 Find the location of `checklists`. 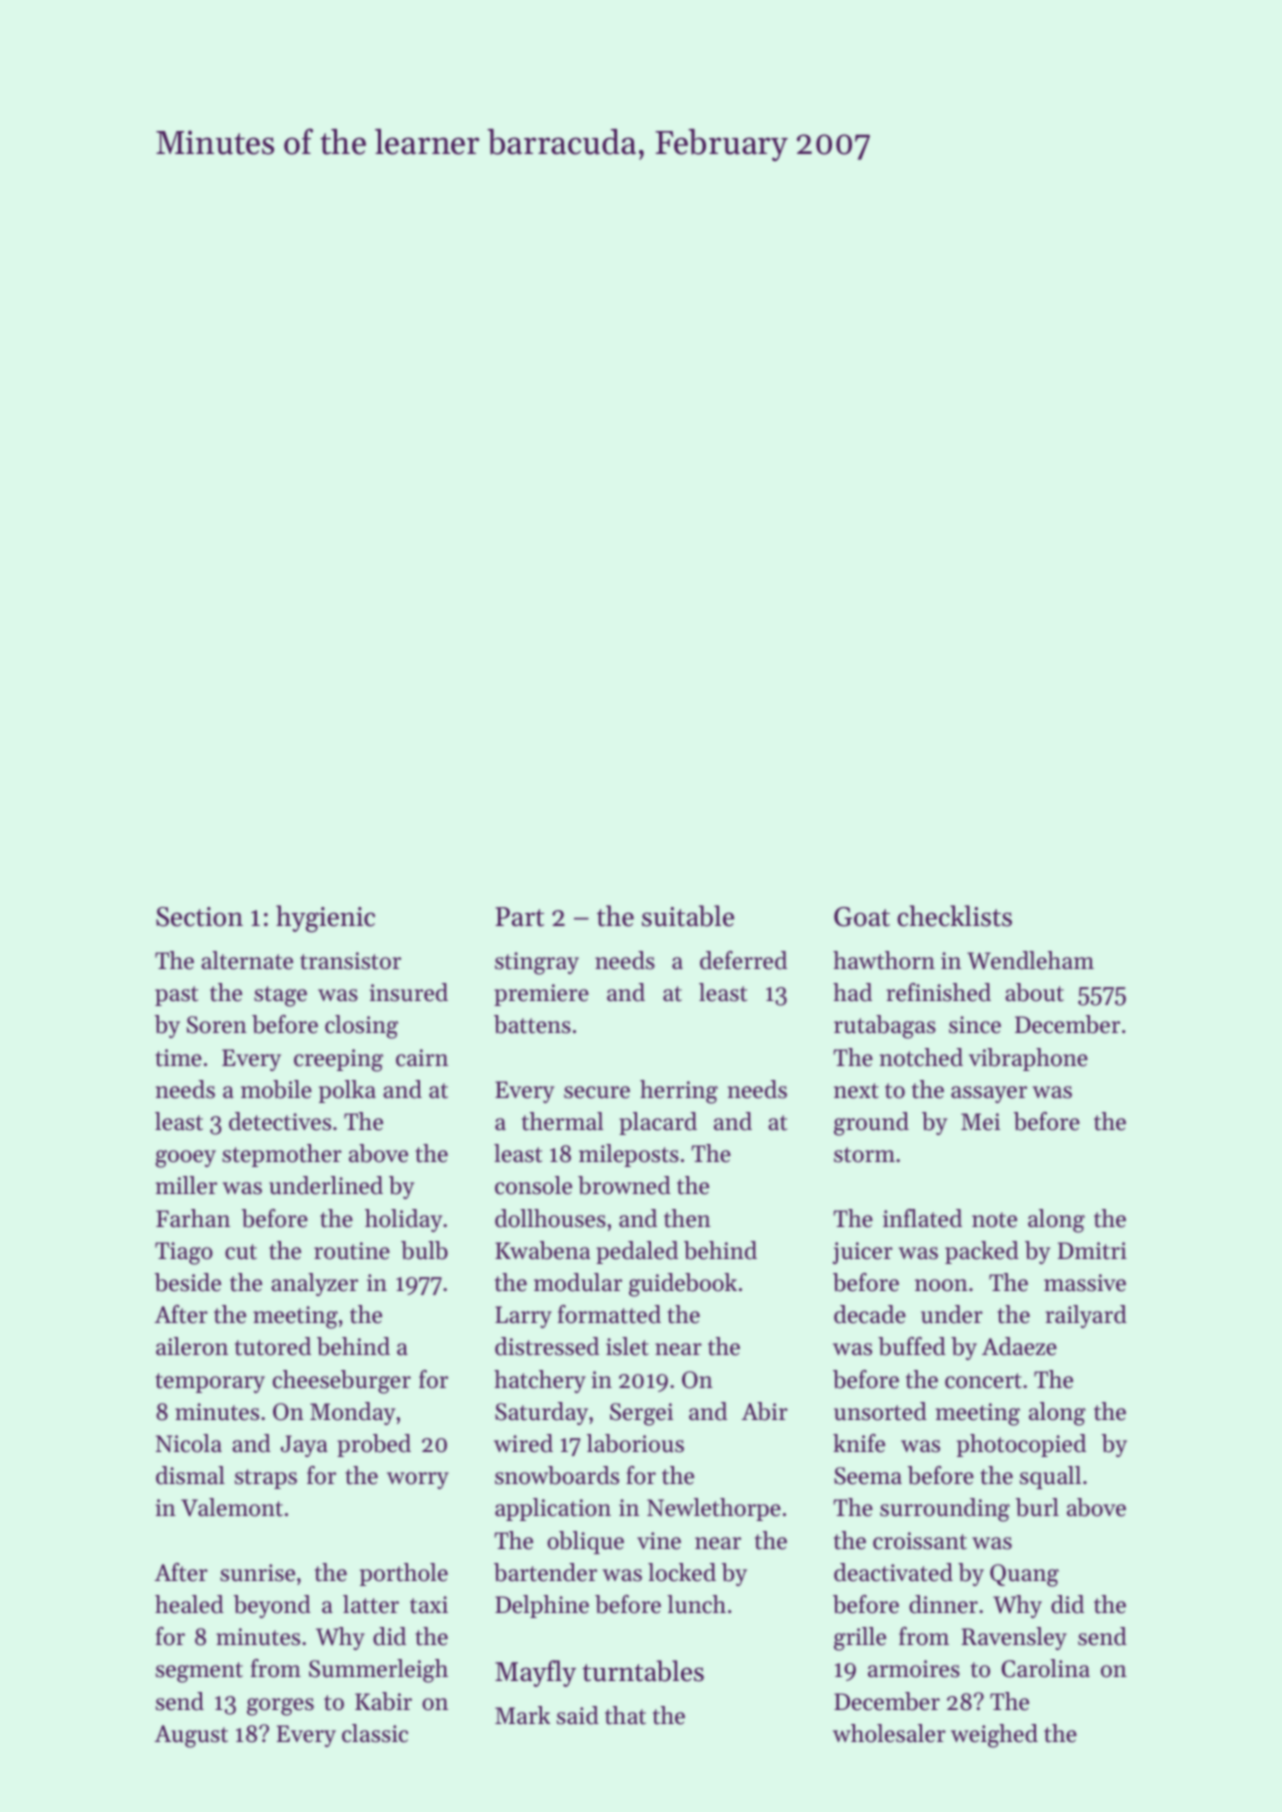

checklists is located at coordinates (954, 916).
